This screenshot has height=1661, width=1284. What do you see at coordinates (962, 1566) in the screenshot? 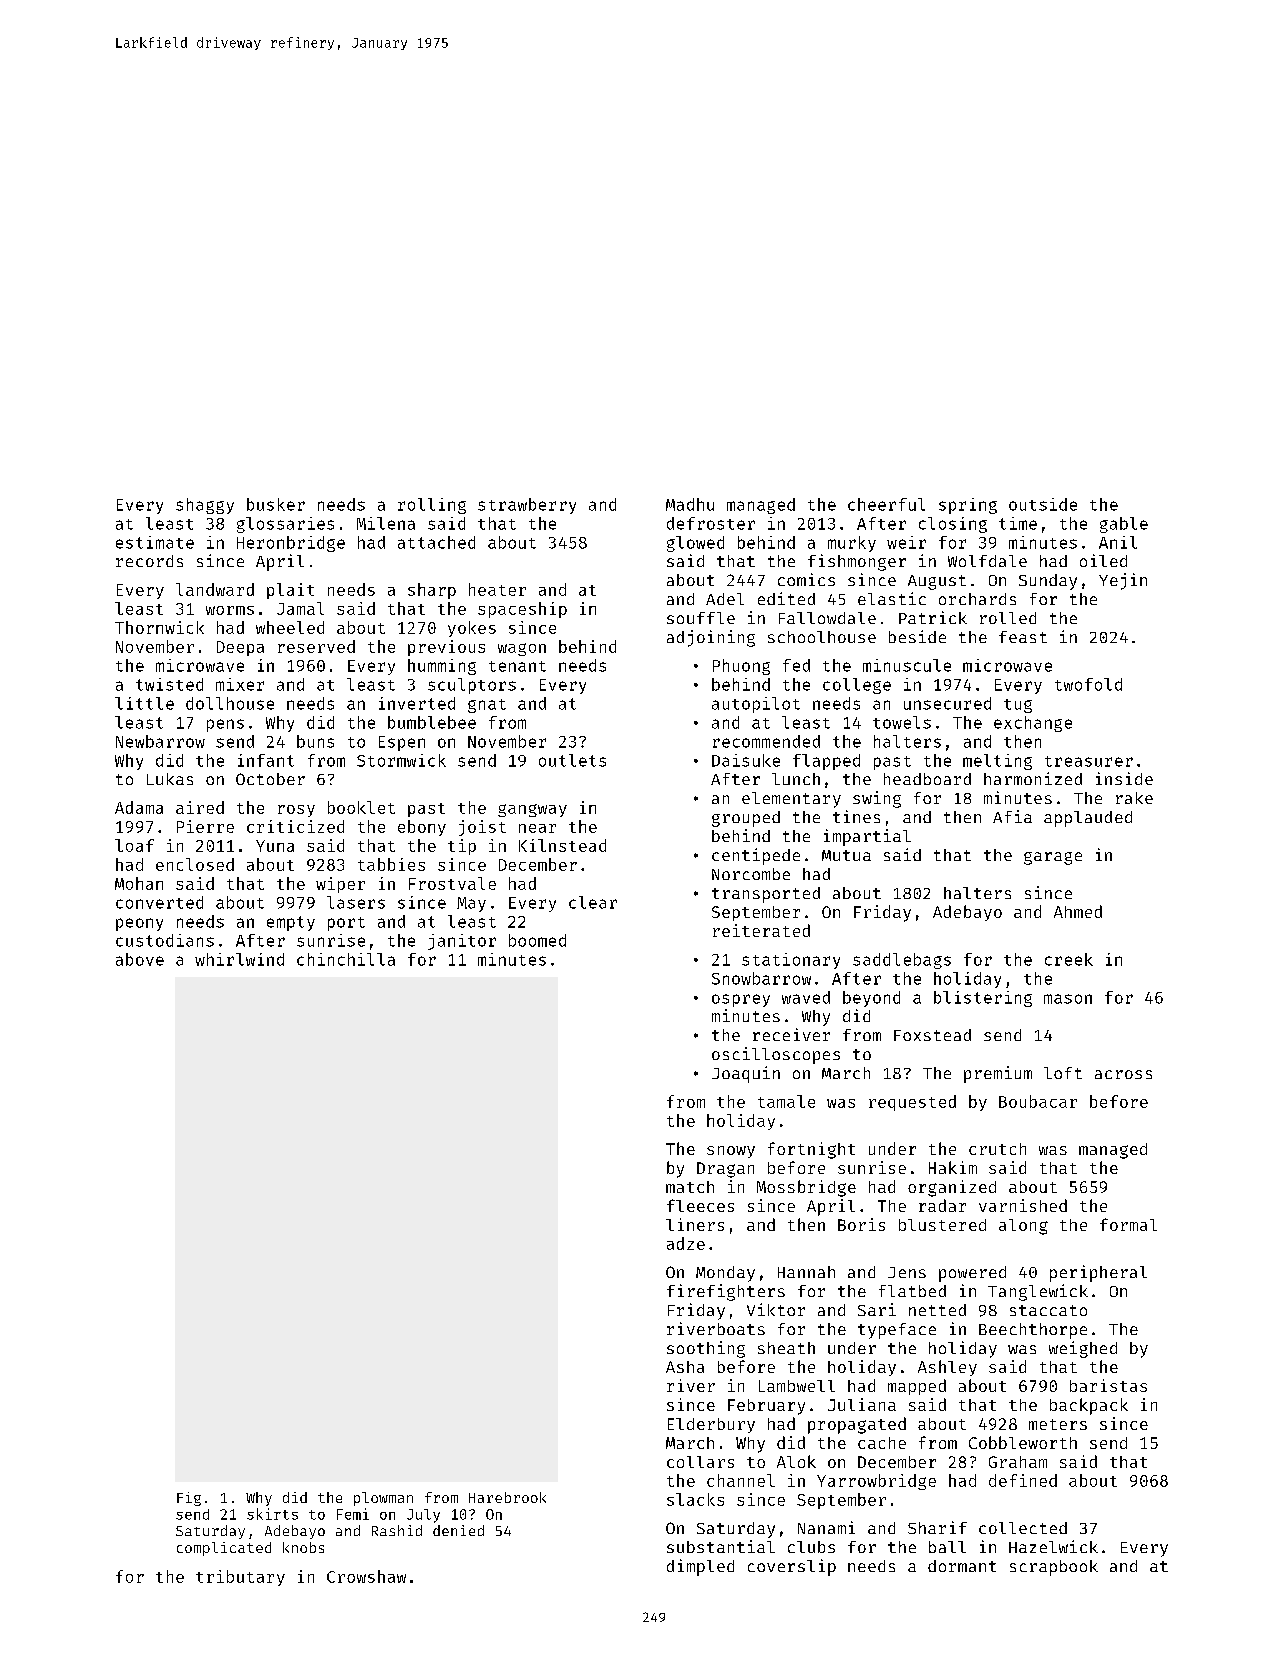
I see `dormant` at bounding box center [962, 1566].
